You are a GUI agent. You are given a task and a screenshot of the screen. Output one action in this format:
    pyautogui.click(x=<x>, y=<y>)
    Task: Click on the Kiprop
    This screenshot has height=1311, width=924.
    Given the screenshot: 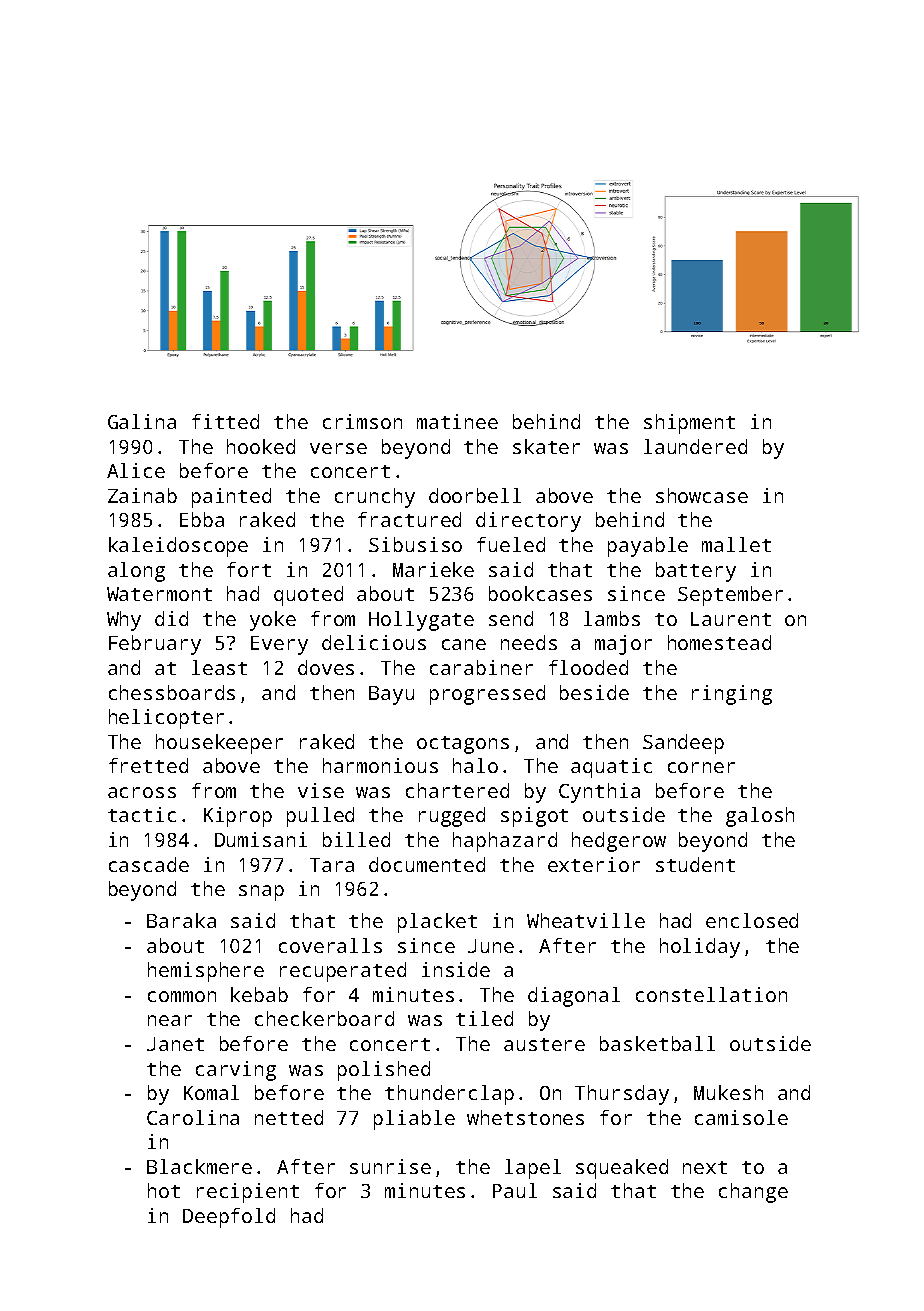 What is the action you would take?
    pyautogui.click(x=238, y=817)
